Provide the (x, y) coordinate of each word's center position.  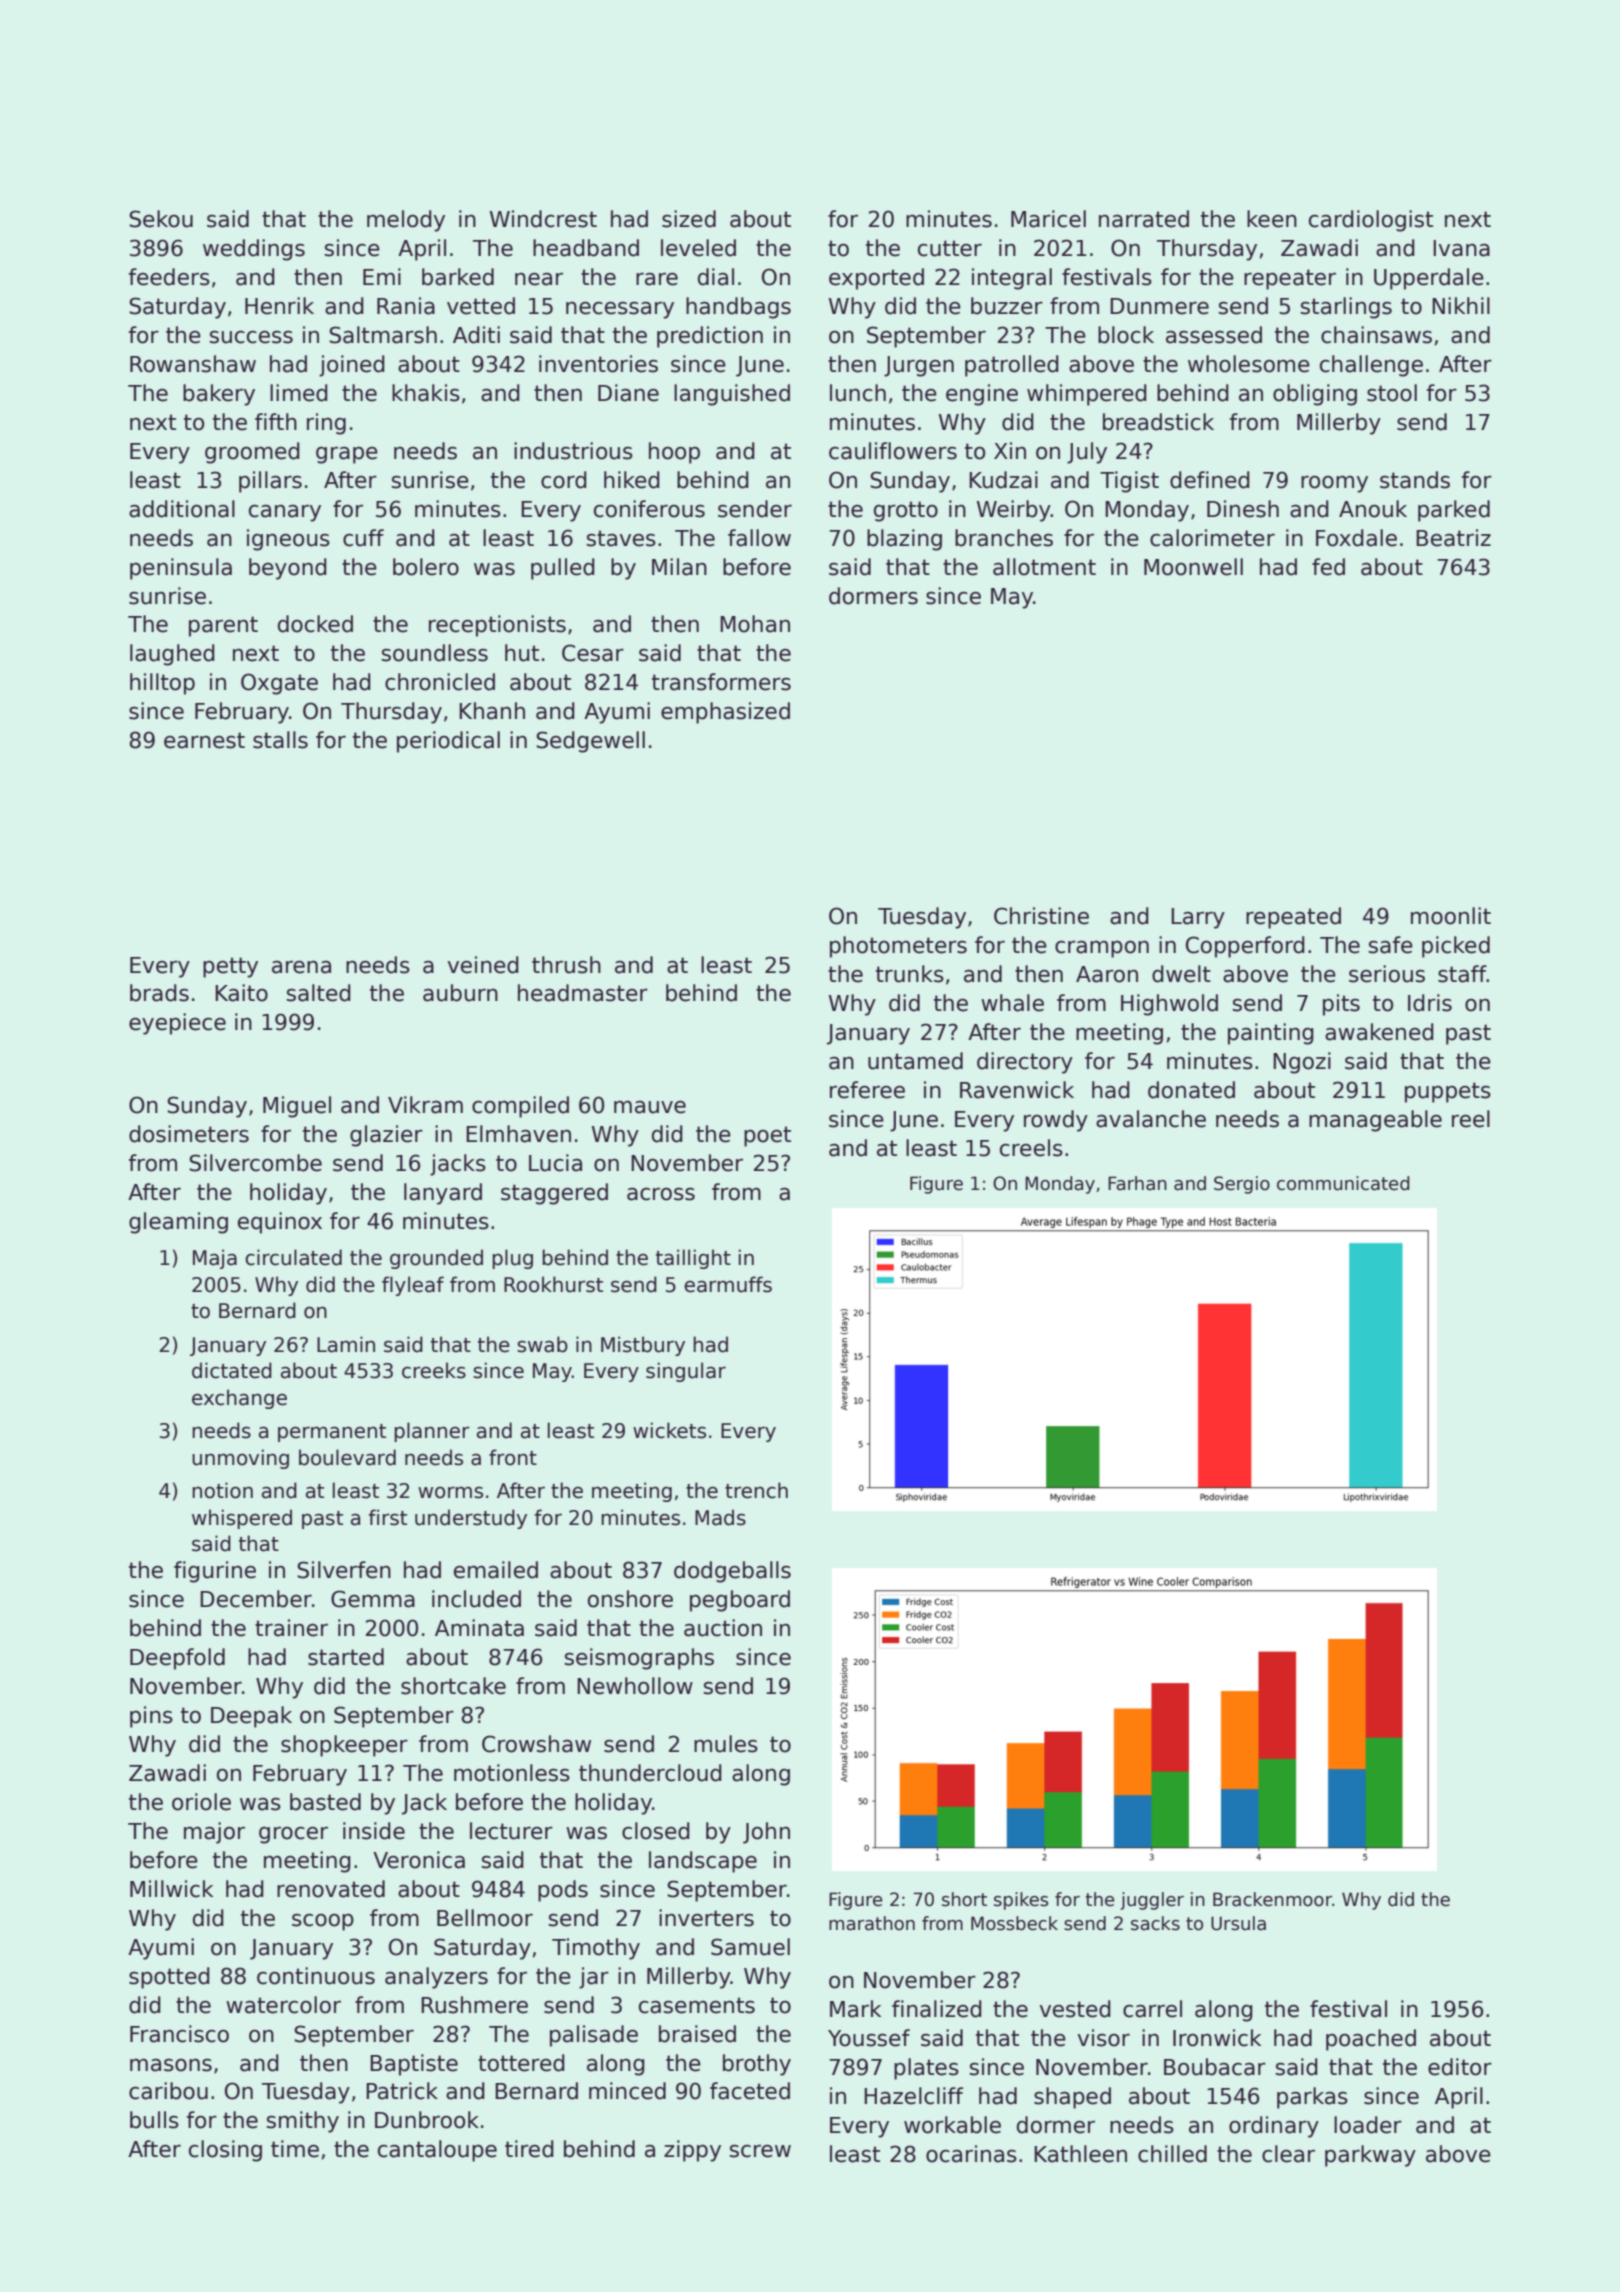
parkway (1370, 2156)
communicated (1343, 1183)
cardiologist (1371, 221)
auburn (460, 993)
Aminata (479, 1628)
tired (529, 2149)
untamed (915, 1061)
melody (406, 221)
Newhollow (635, 1686)
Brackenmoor (1272, 1899)
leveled (698, 248)
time (295, 2149)
